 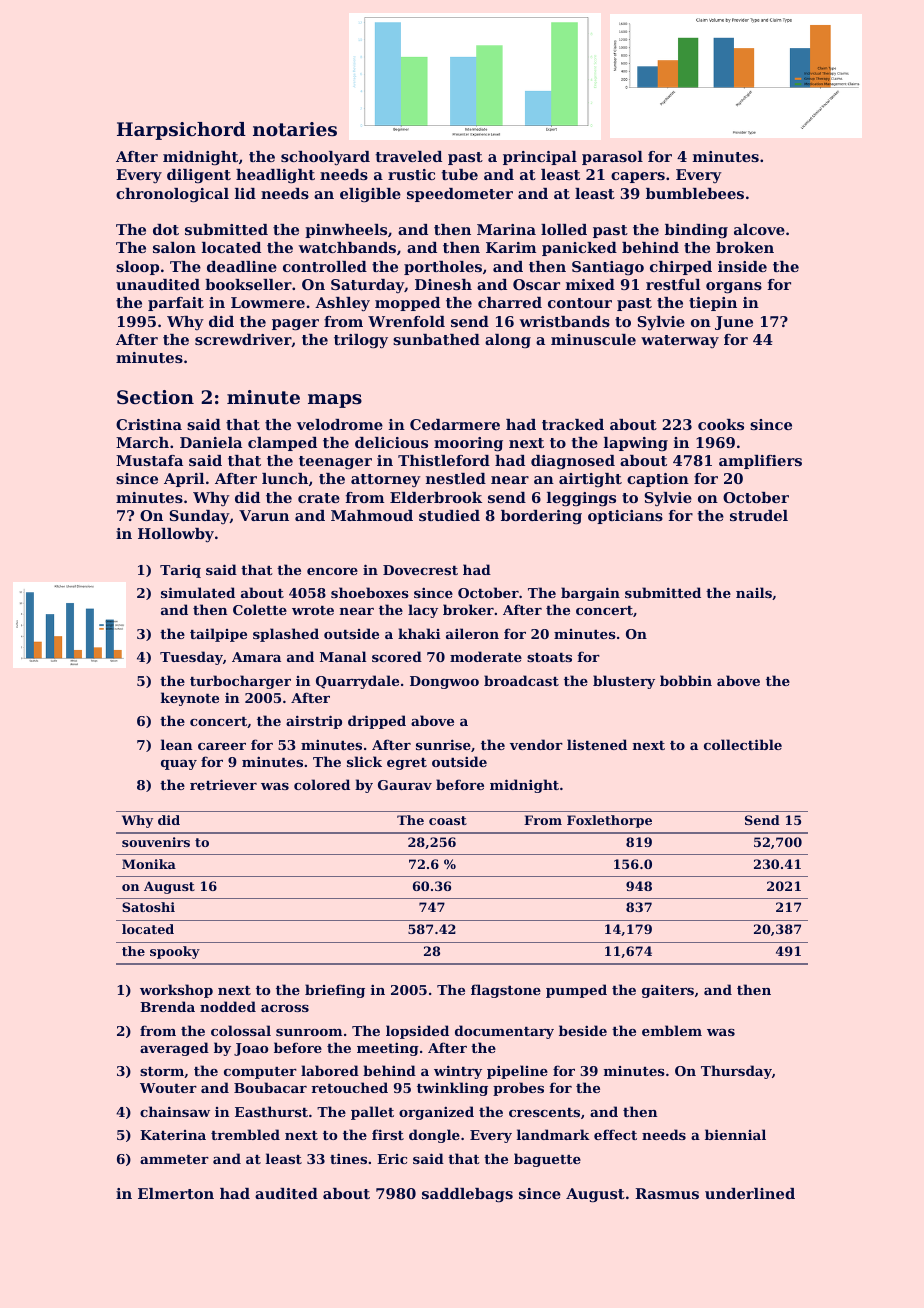 I want to click on souvenirs, so click(x=156, y=842).
